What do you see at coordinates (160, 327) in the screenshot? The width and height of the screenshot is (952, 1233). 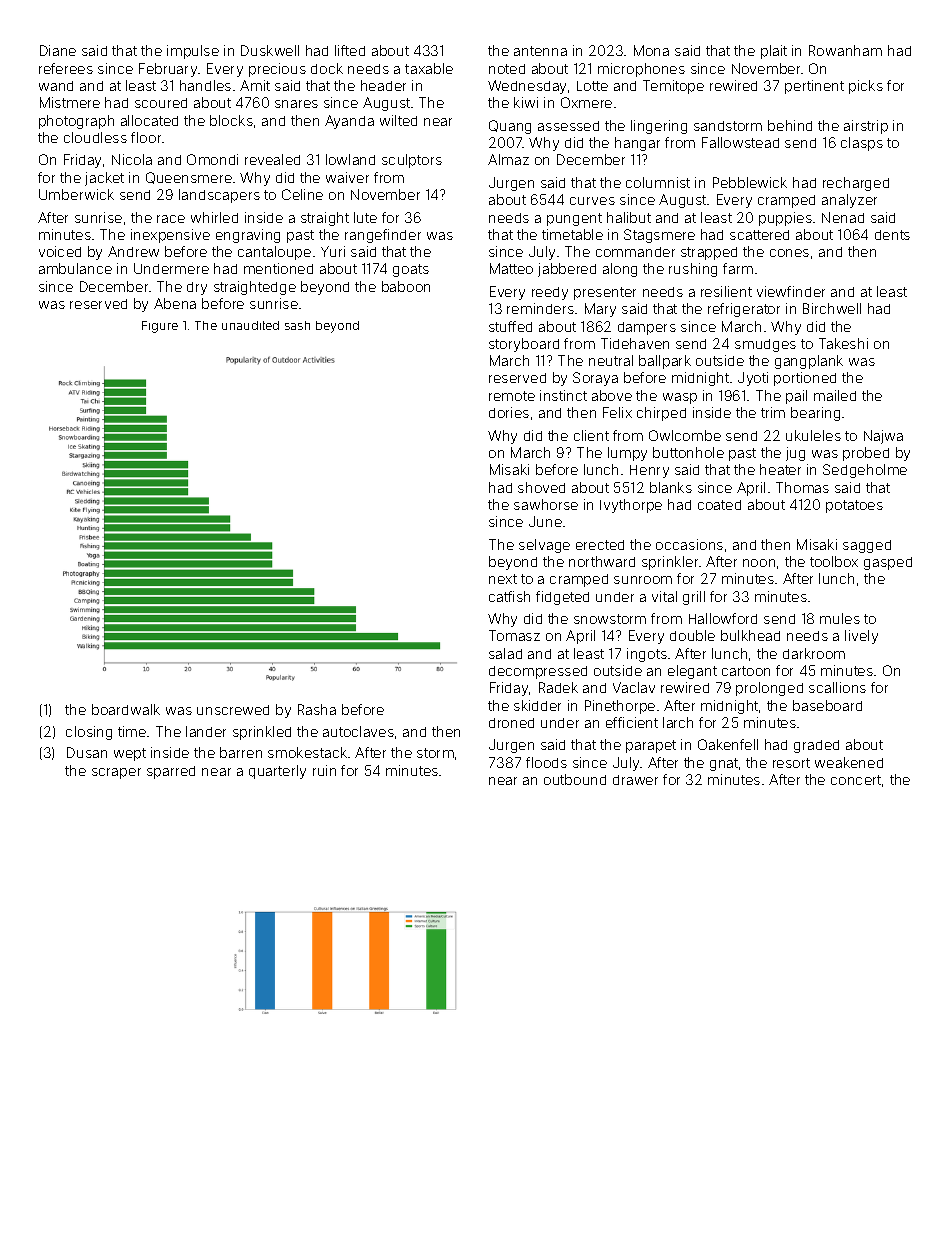 I see `Figure` at bounding box center [160, 327].
